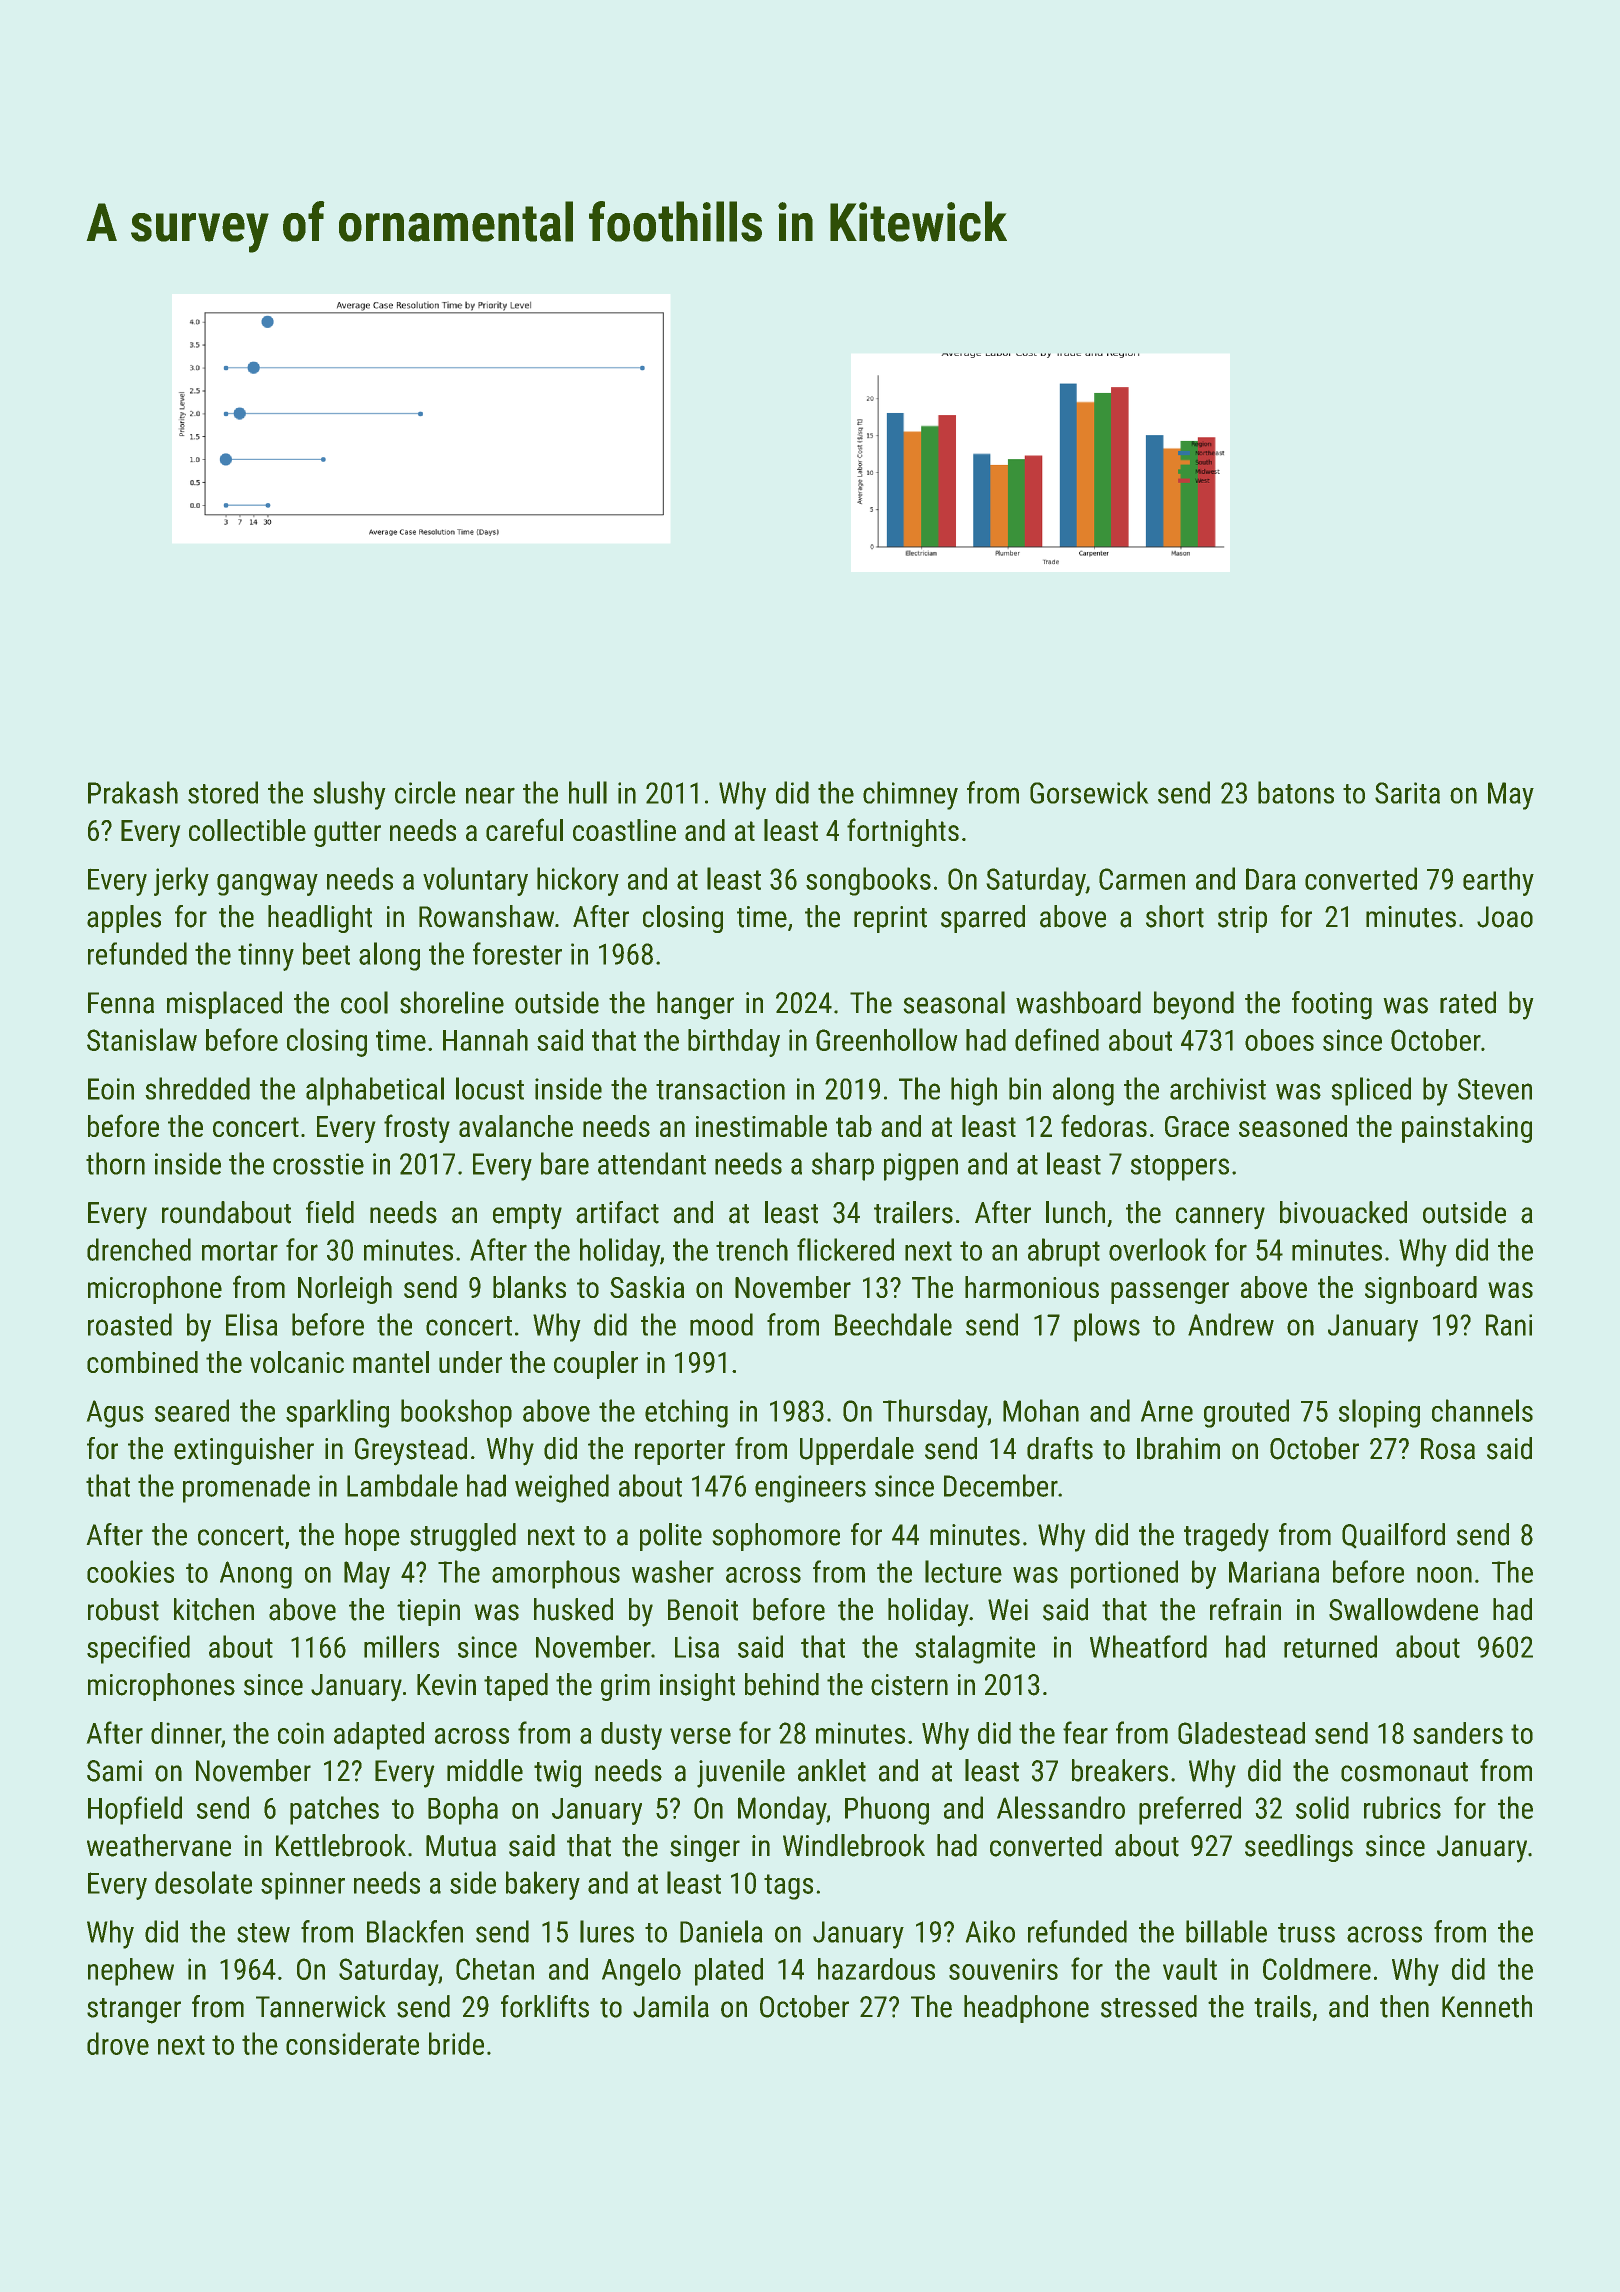 The image size is (1620, 2292). Describe the element at coordinates (1404, 1772) in the screenshot. I see `cosmonaut` at that location.
